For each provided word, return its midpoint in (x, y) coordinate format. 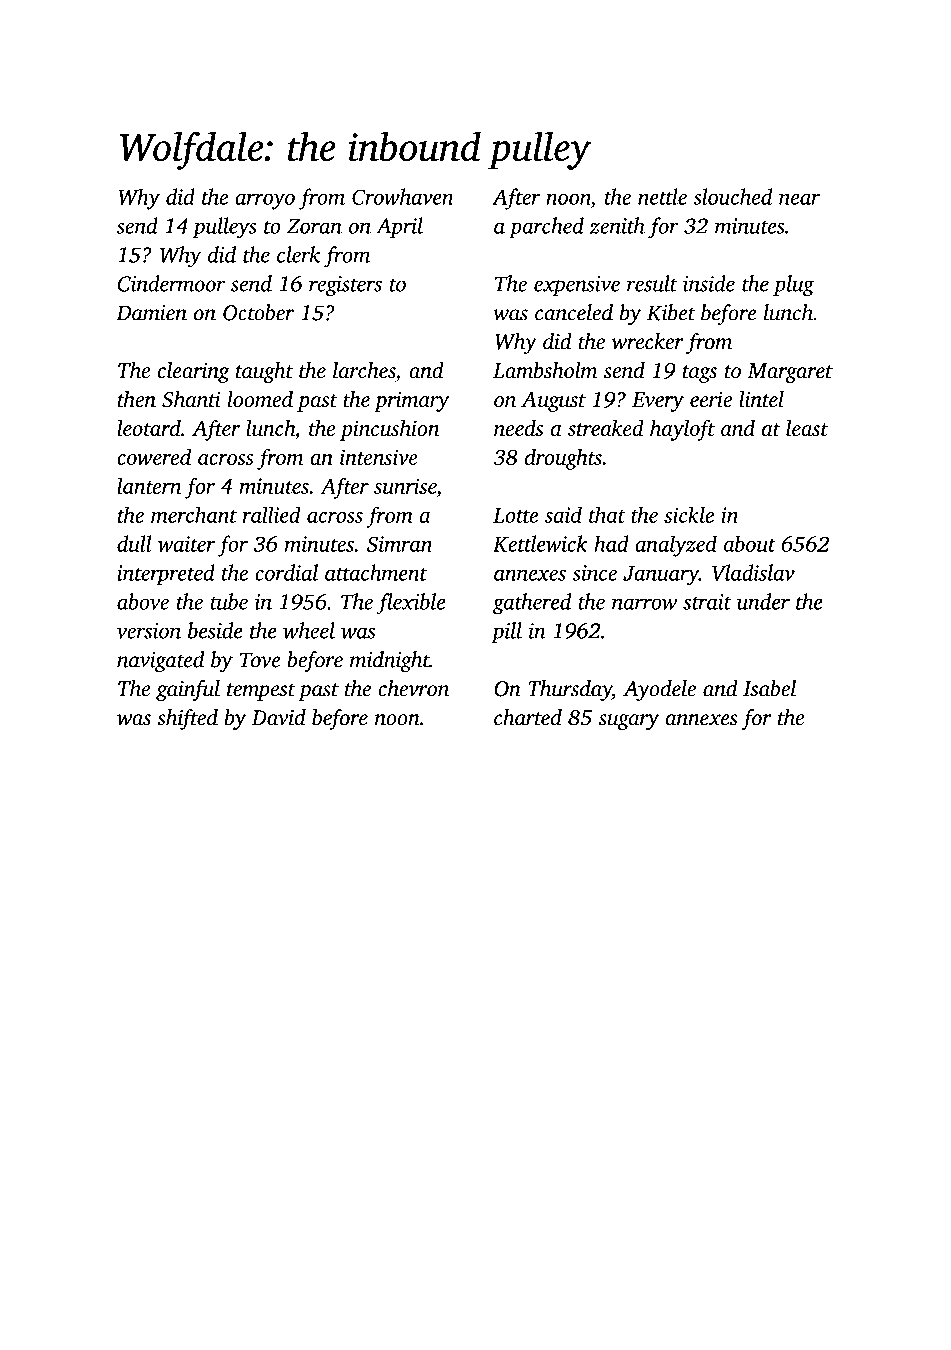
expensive (577, 286)
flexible (411, 604)
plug (793, 286)
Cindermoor (171, 283)
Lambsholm (545, 370)
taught (264, 372)
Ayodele (659, 690)
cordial (286, 572)
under (763, 601)
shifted (187, 719)
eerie (711, 399)
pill (506, 632)
